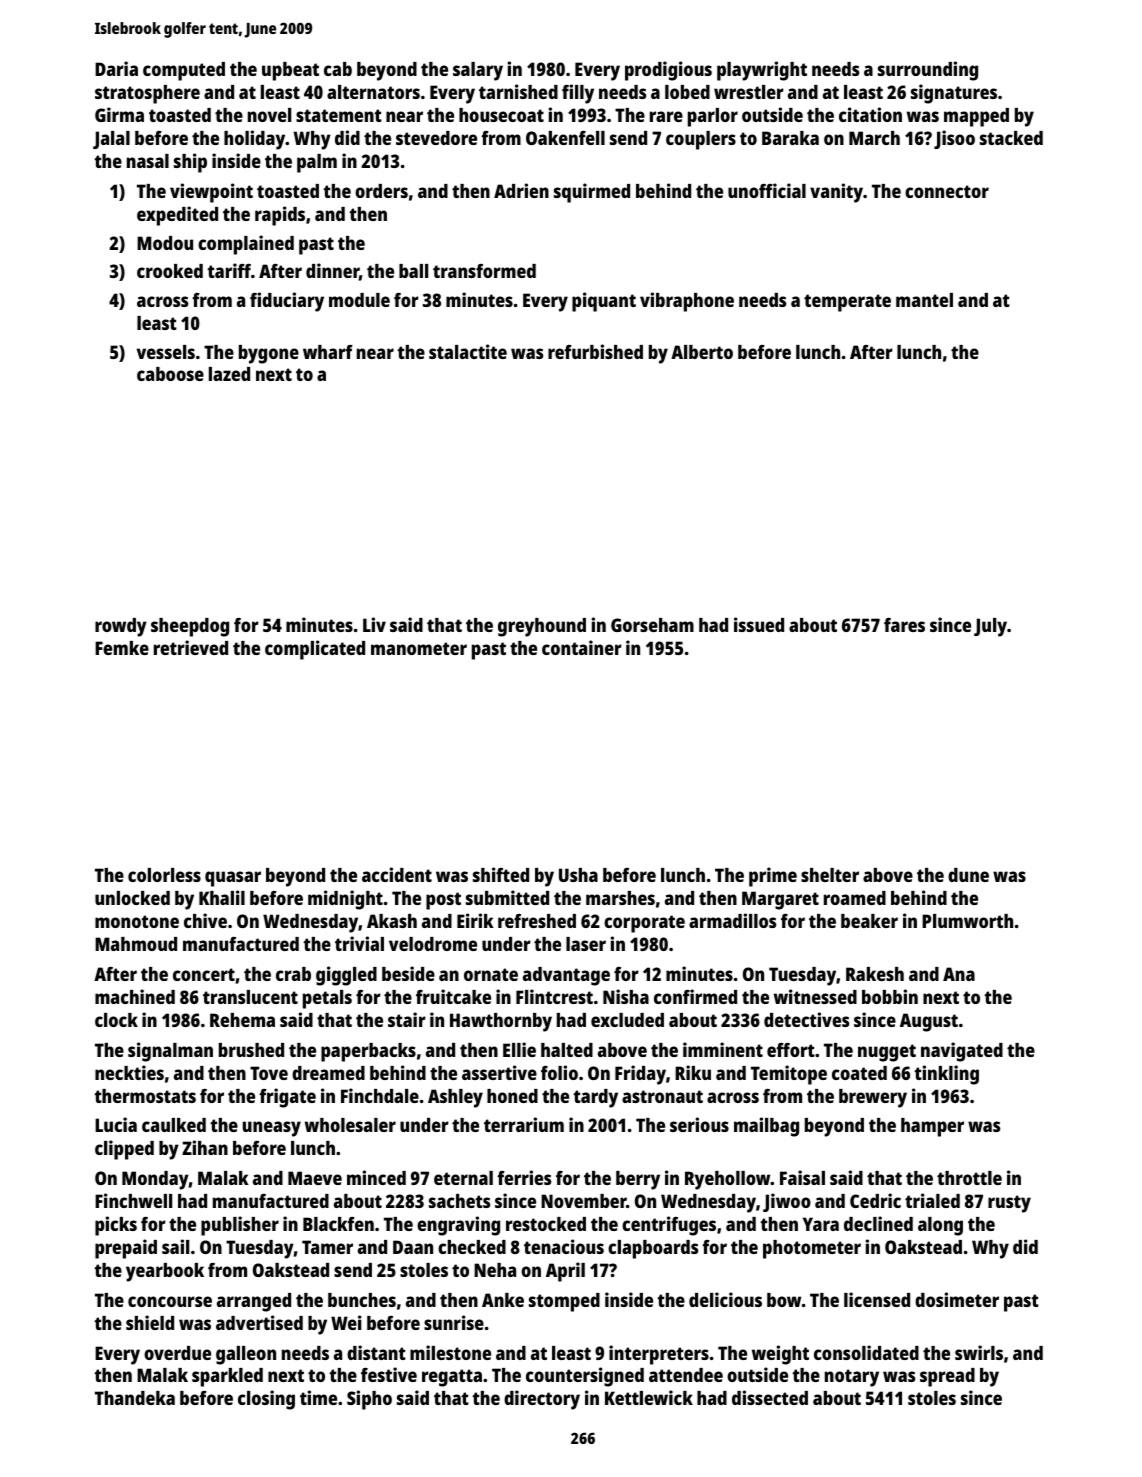  Describe the element at coordinates (830, 875) in the page. I see `shelter` at that location.
